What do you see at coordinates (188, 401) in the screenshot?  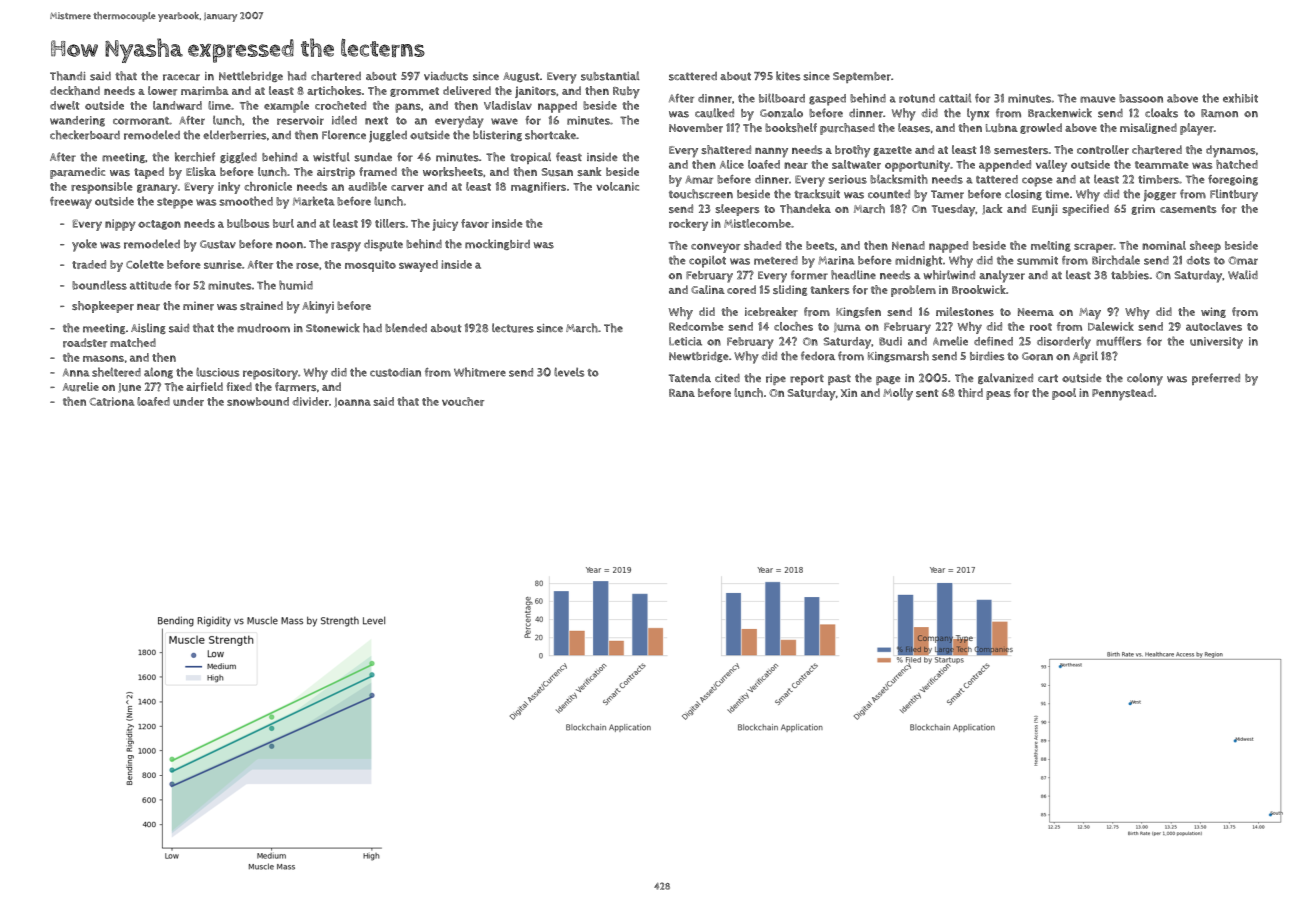 I see `under` at bounding box center [188, 401].
